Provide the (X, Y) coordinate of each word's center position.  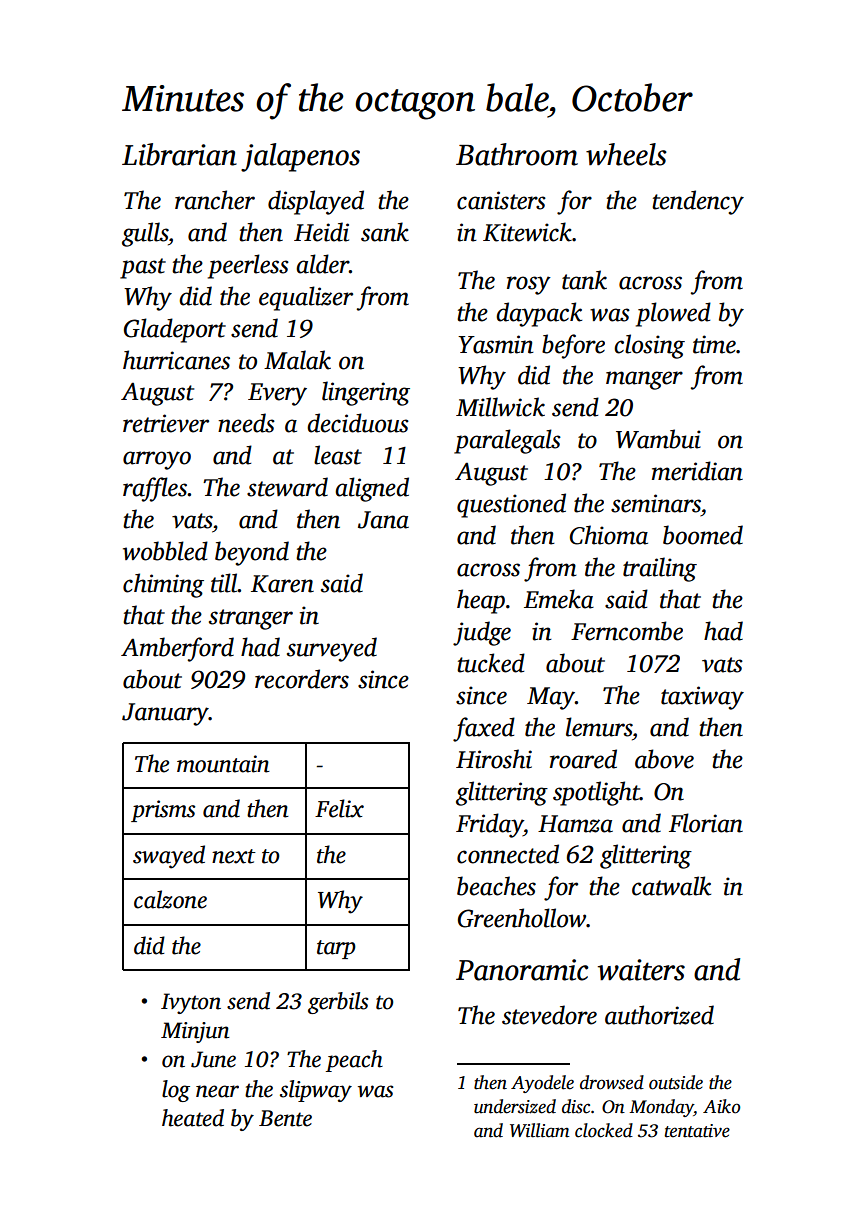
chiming (163, 585)
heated (193, 1118)
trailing (660, 569)
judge (482, 633)
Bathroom (517, 154)
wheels (626, 154)
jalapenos (300, 157)
